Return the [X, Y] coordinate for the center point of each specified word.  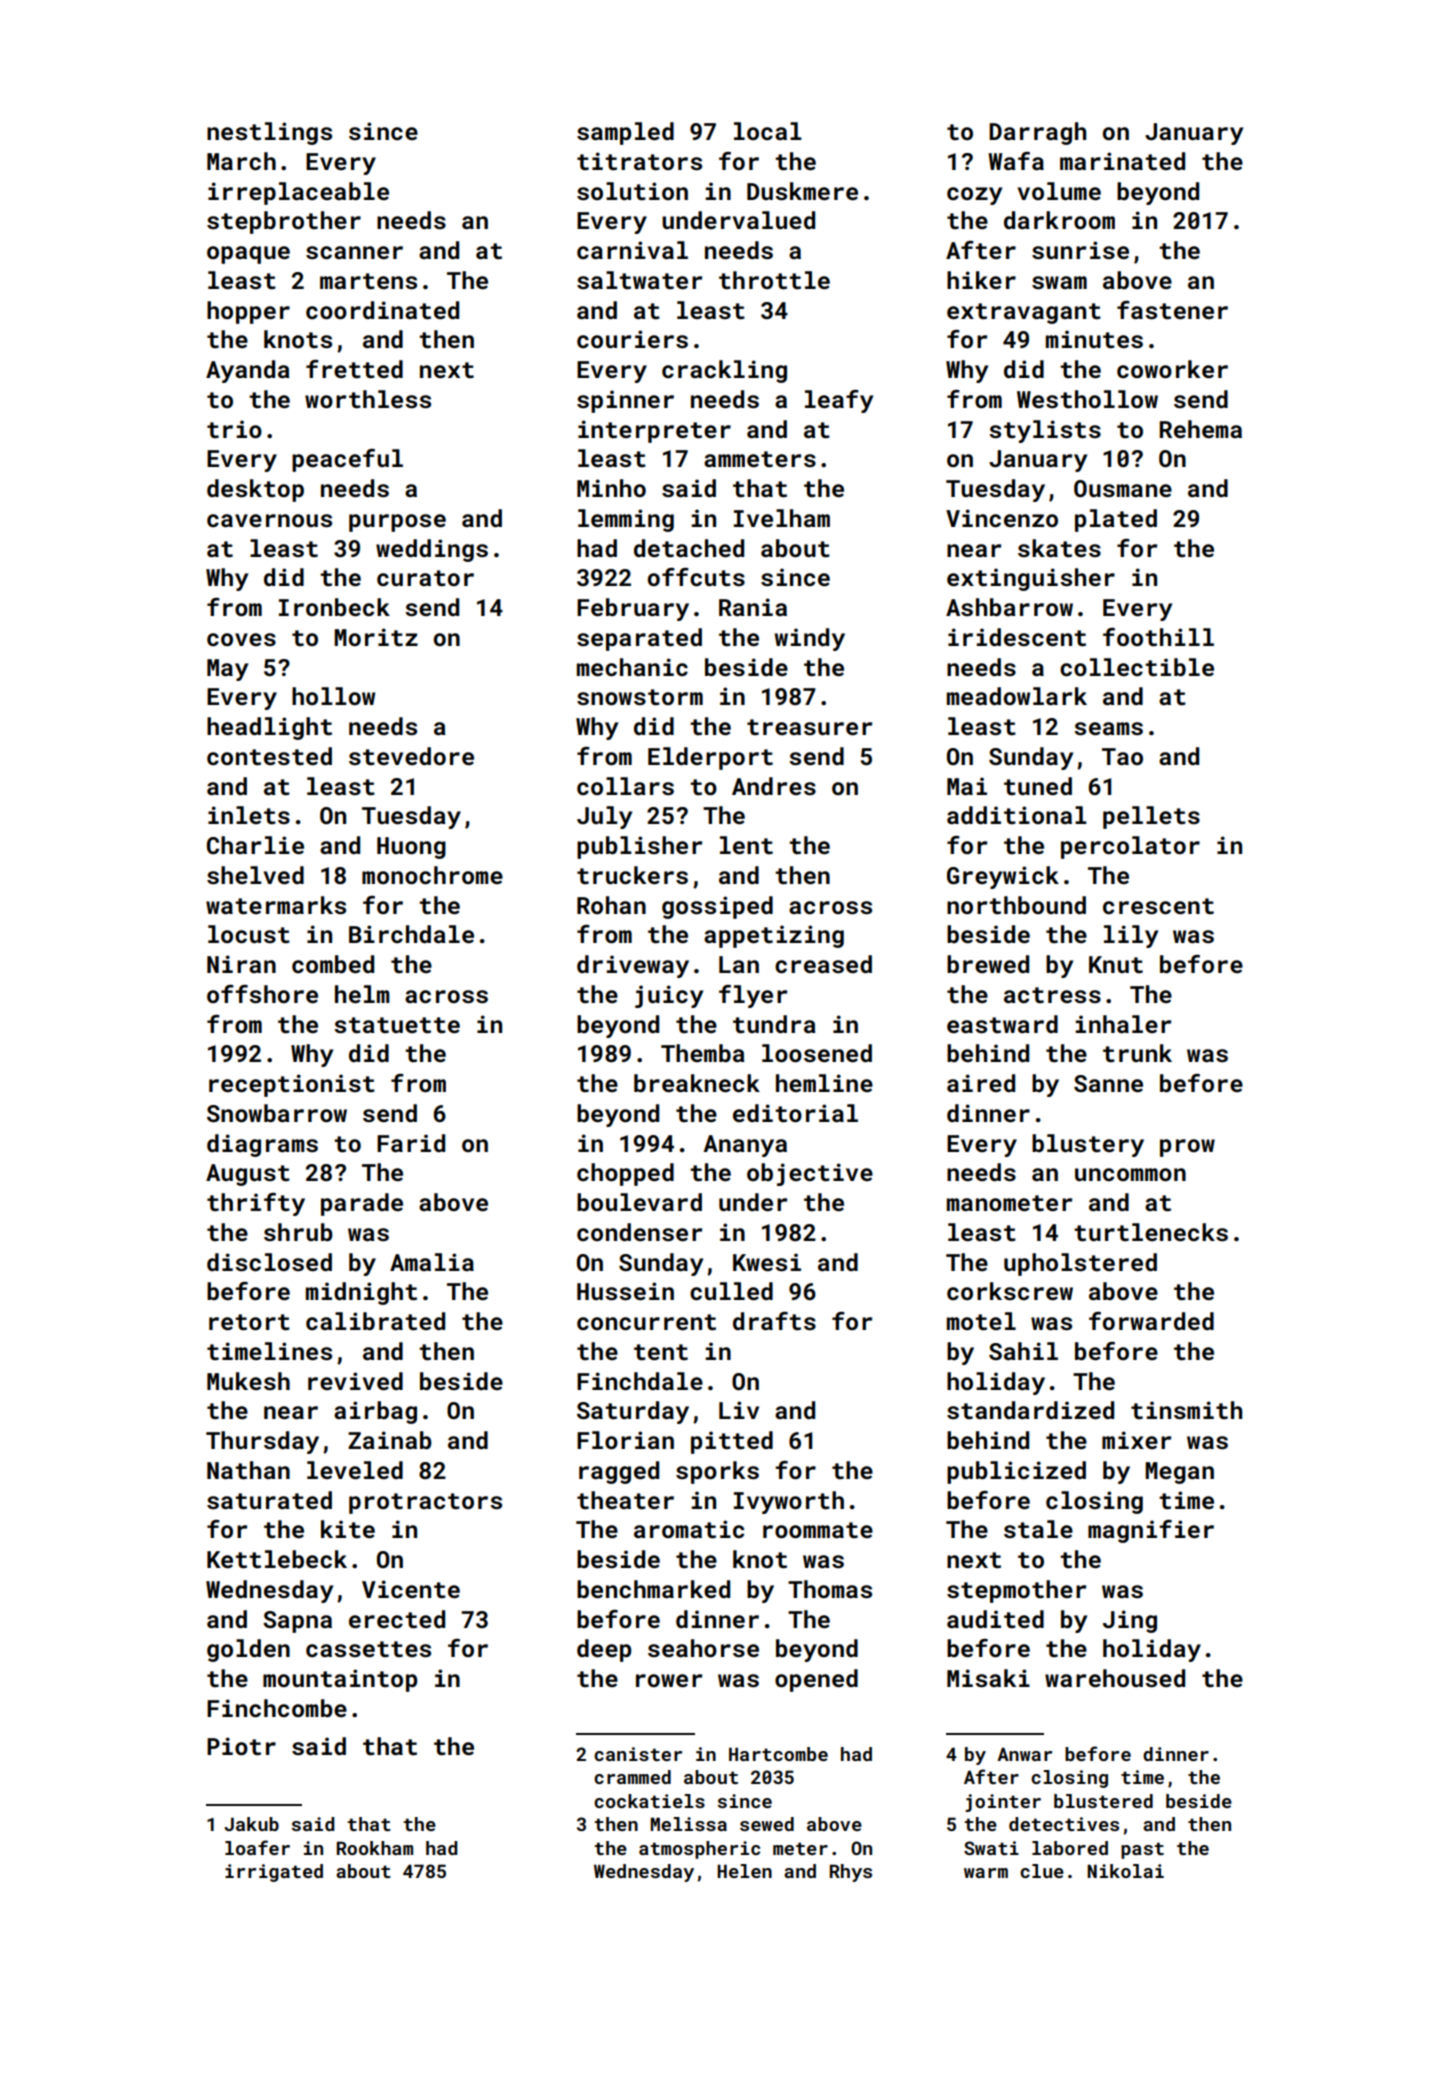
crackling [724, 371]
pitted [732, 1442]
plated [1116, 520]
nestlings [269, 133]
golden [248, 1650]
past [1142, 1850]
